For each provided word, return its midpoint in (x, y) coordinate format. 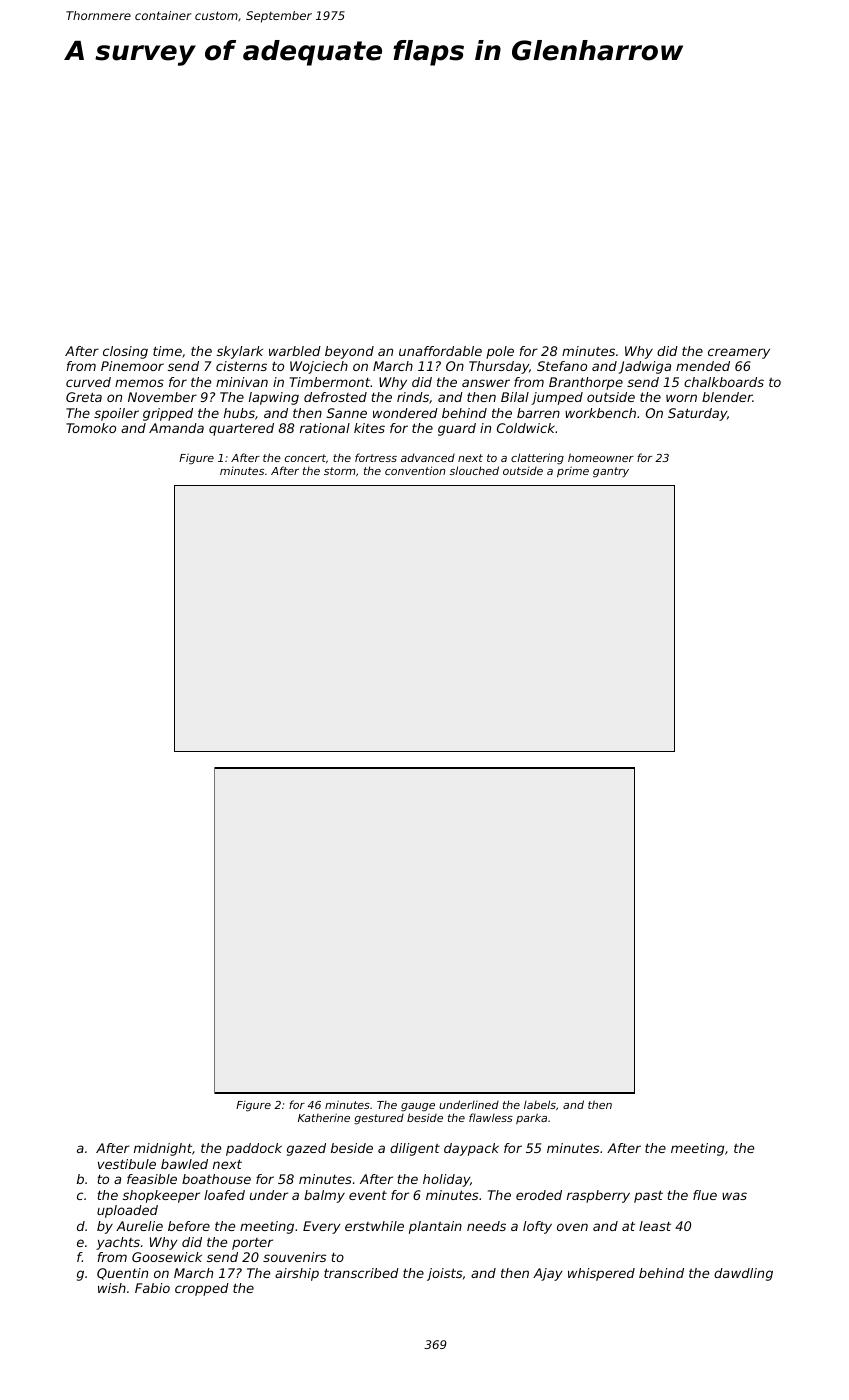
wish (112, 1288)
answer (486, 383)
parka (531, 1118)
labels (540, 1104)
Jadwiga (645, 367)
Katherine (324, 1117)
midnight (163, 1149)
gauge (418, 1107)
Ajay (548, 1274)
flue (705, 1195)
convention (415, 470)
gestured (379, 1119)
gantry (611, 472)
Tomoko (91, 428)
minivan (242, 382)
